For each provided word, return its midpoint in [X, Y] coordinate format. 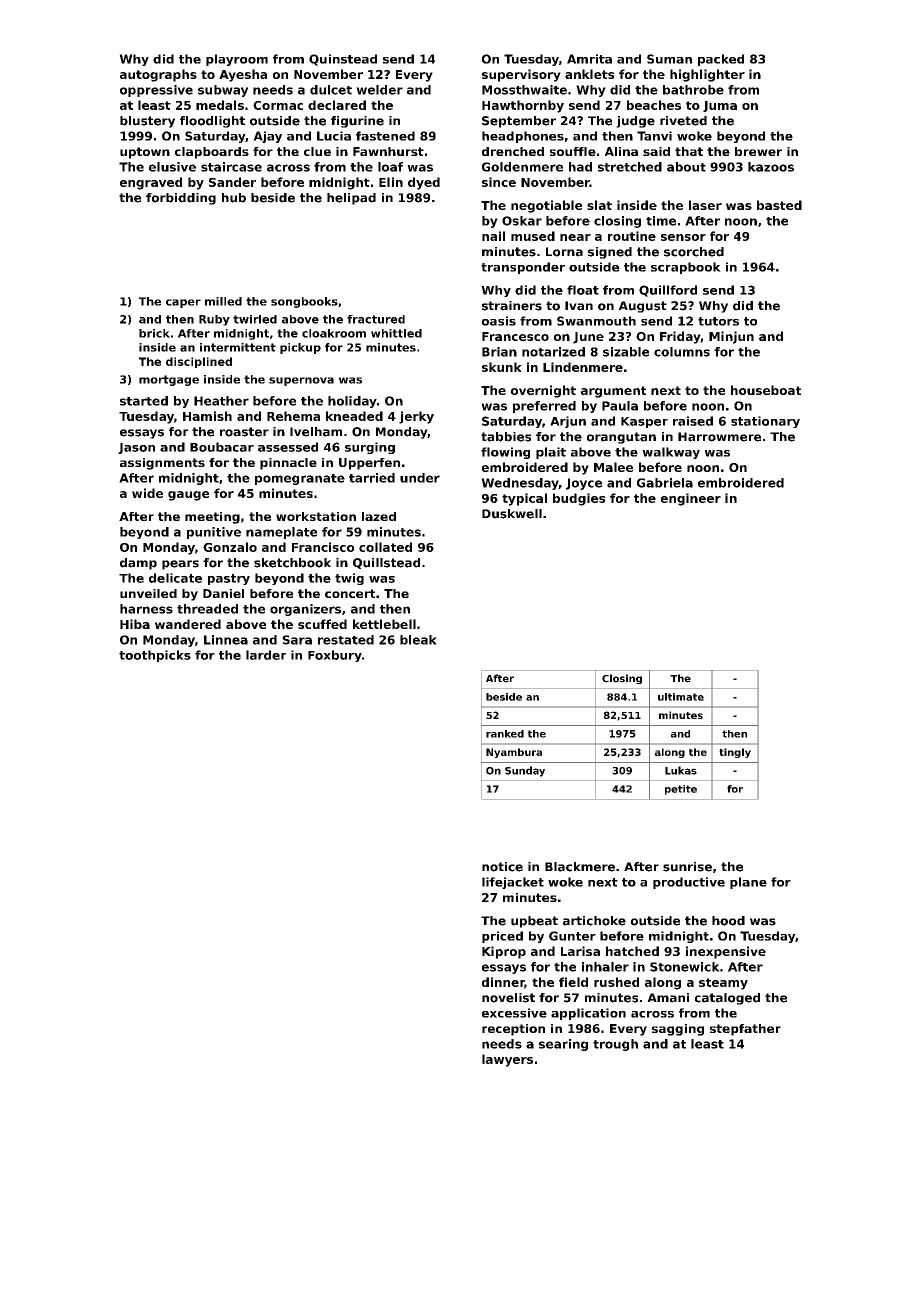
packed [721, 60]
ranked [505, 734]
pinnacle [288, 464]
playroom [237, 60]
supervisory [521, 75]
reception [513, 1030]
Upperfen [369, 464]
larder [266, 655]
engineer [691, 499]
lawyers [507, 1060]
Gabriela [665, 483]
